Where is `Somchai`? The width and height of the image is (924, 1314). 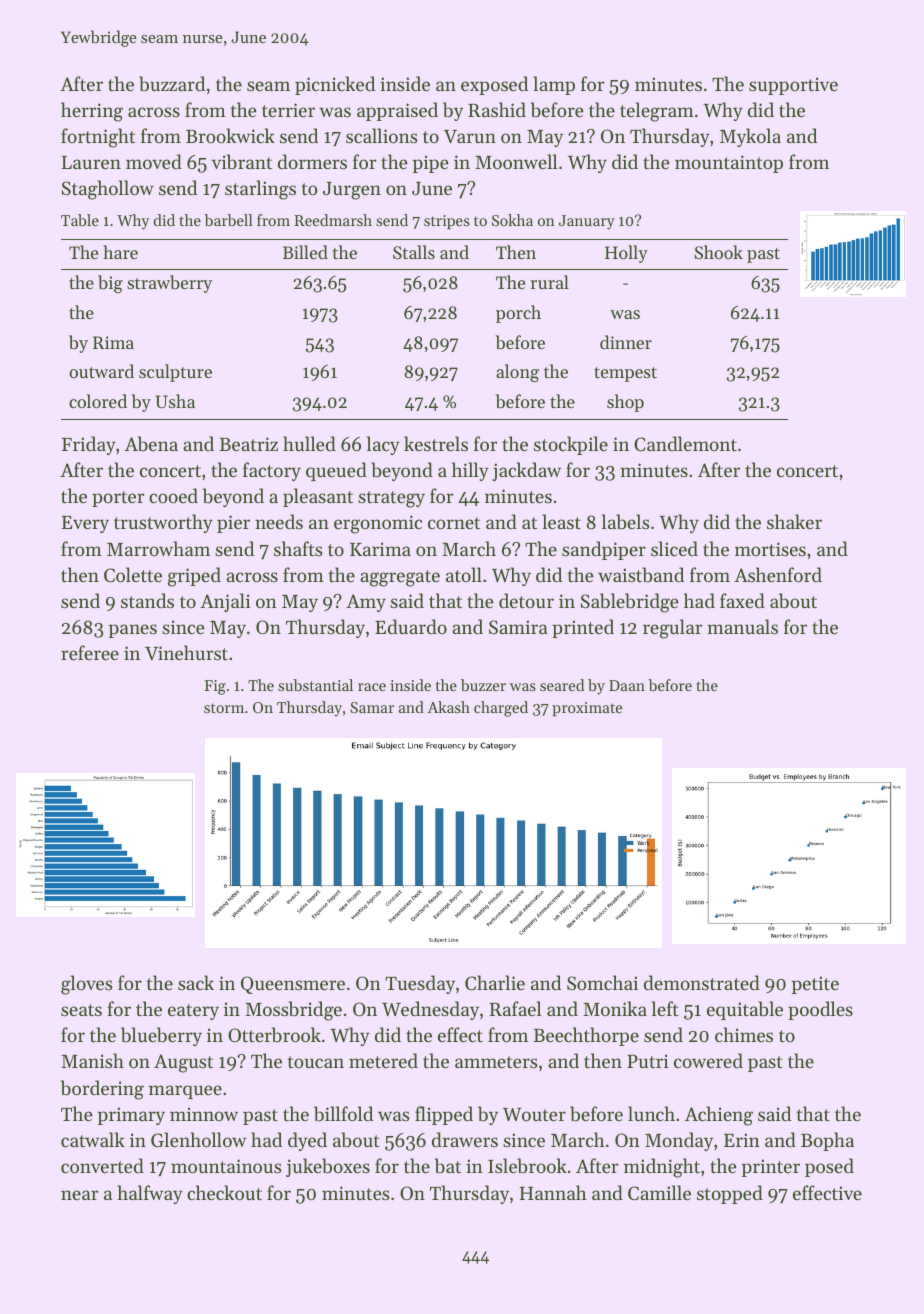 Somchai is located at coordinates (602, 982).
